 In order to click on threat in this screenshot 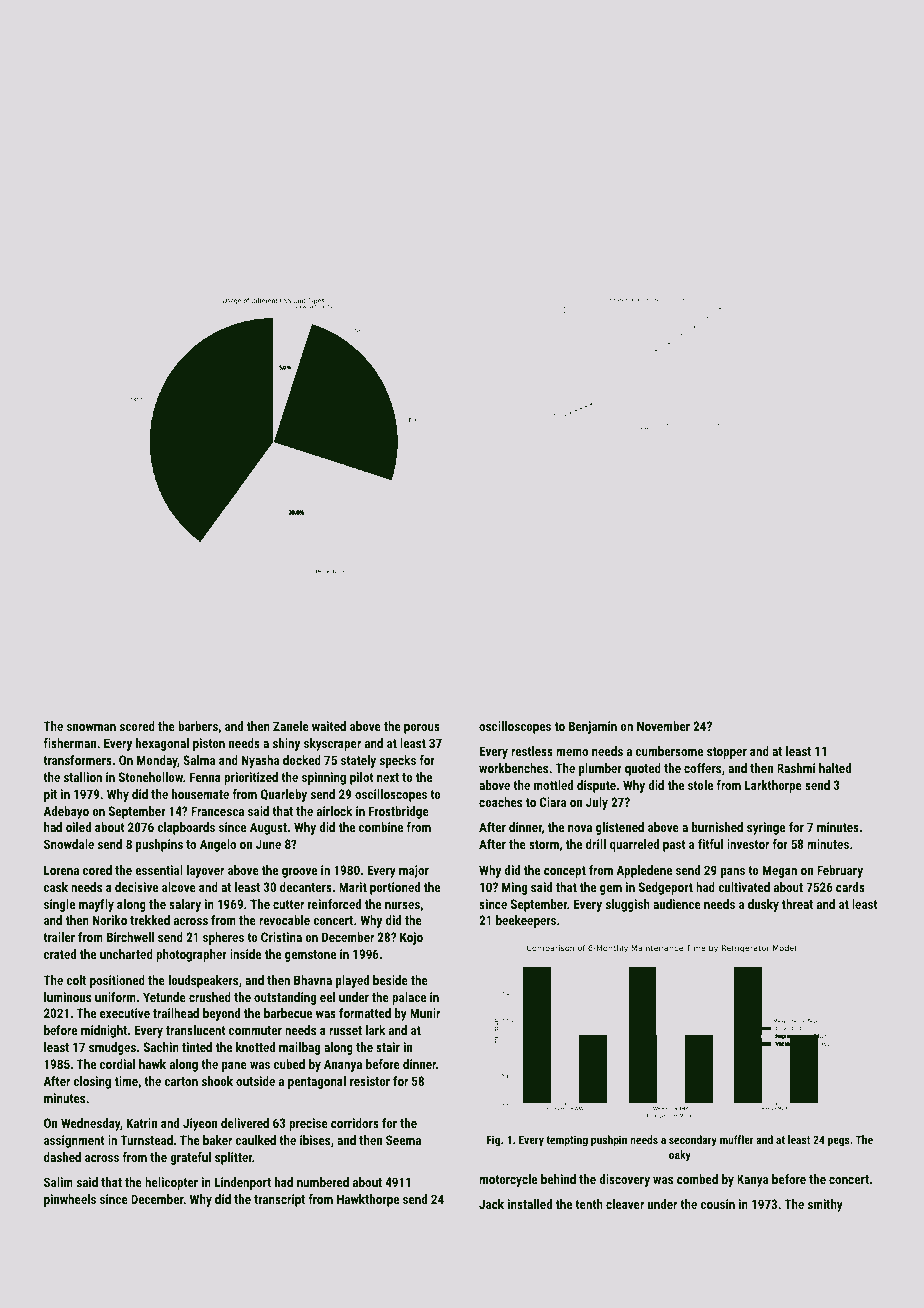, I will do `click(797, 904)`.
